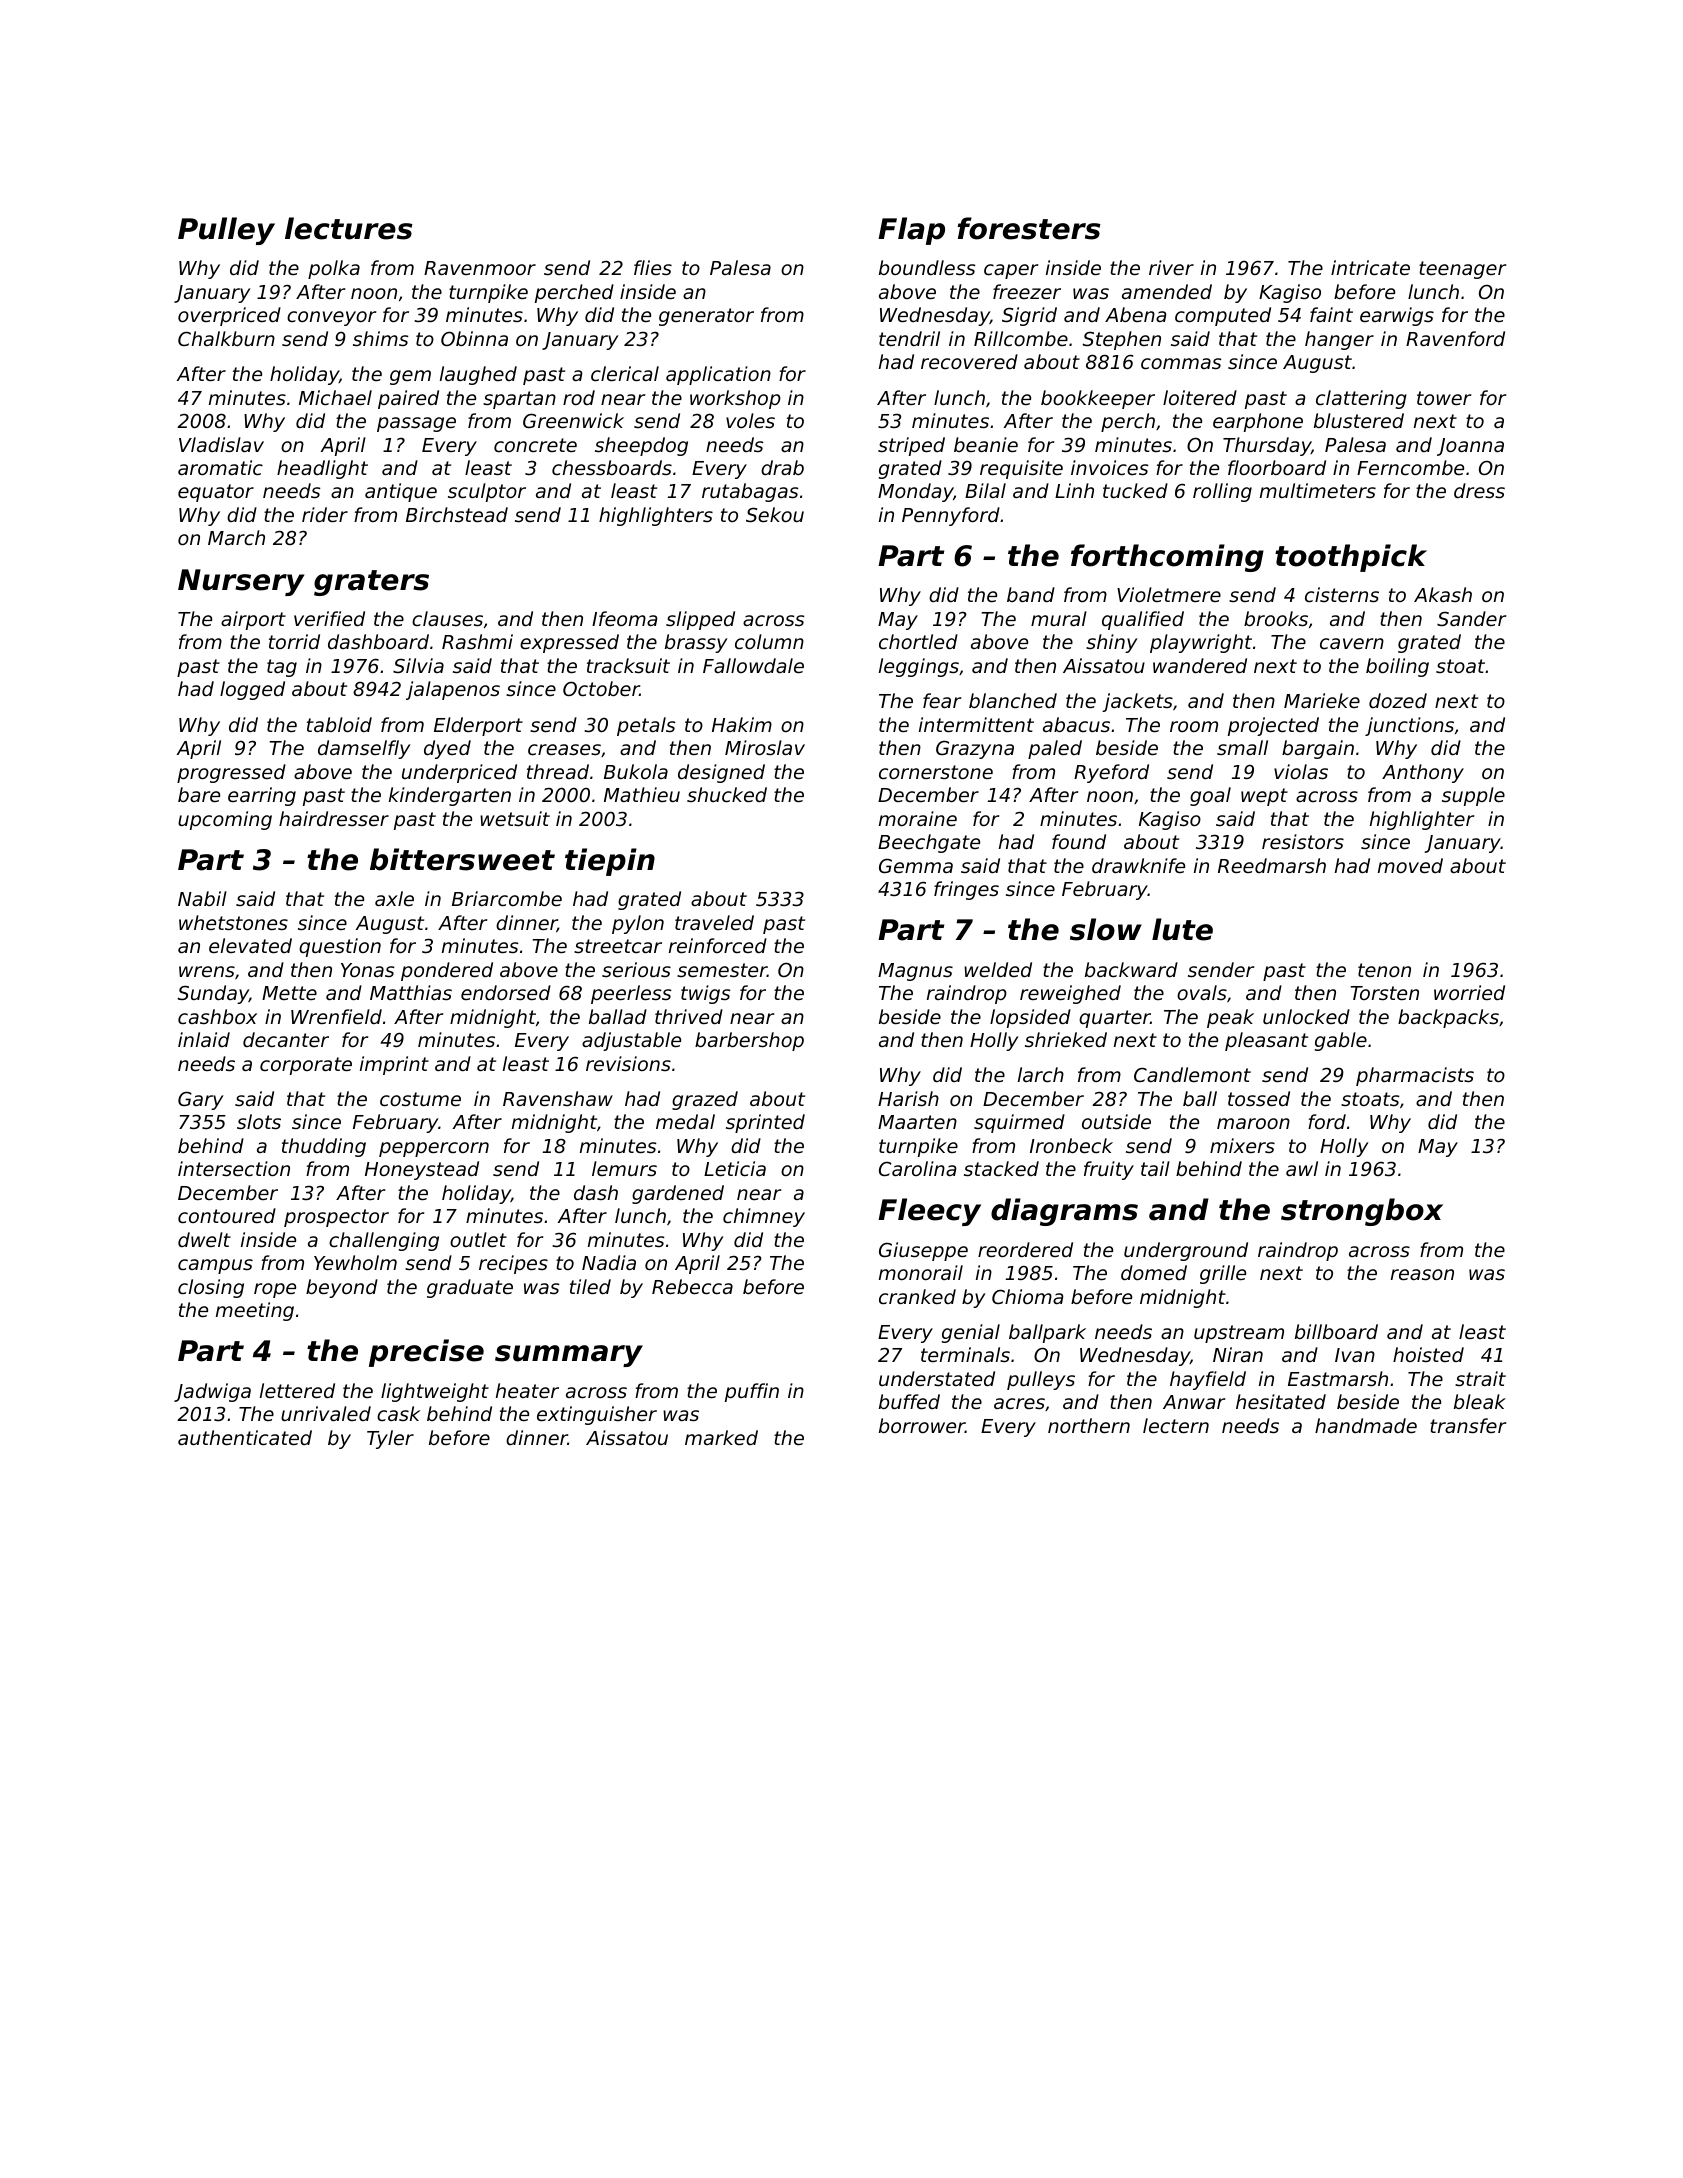 The width and height of the image is (1683, 2178). Describe the element at coordinates (1342, 594) in the image. I see `cisterns` at that location.
